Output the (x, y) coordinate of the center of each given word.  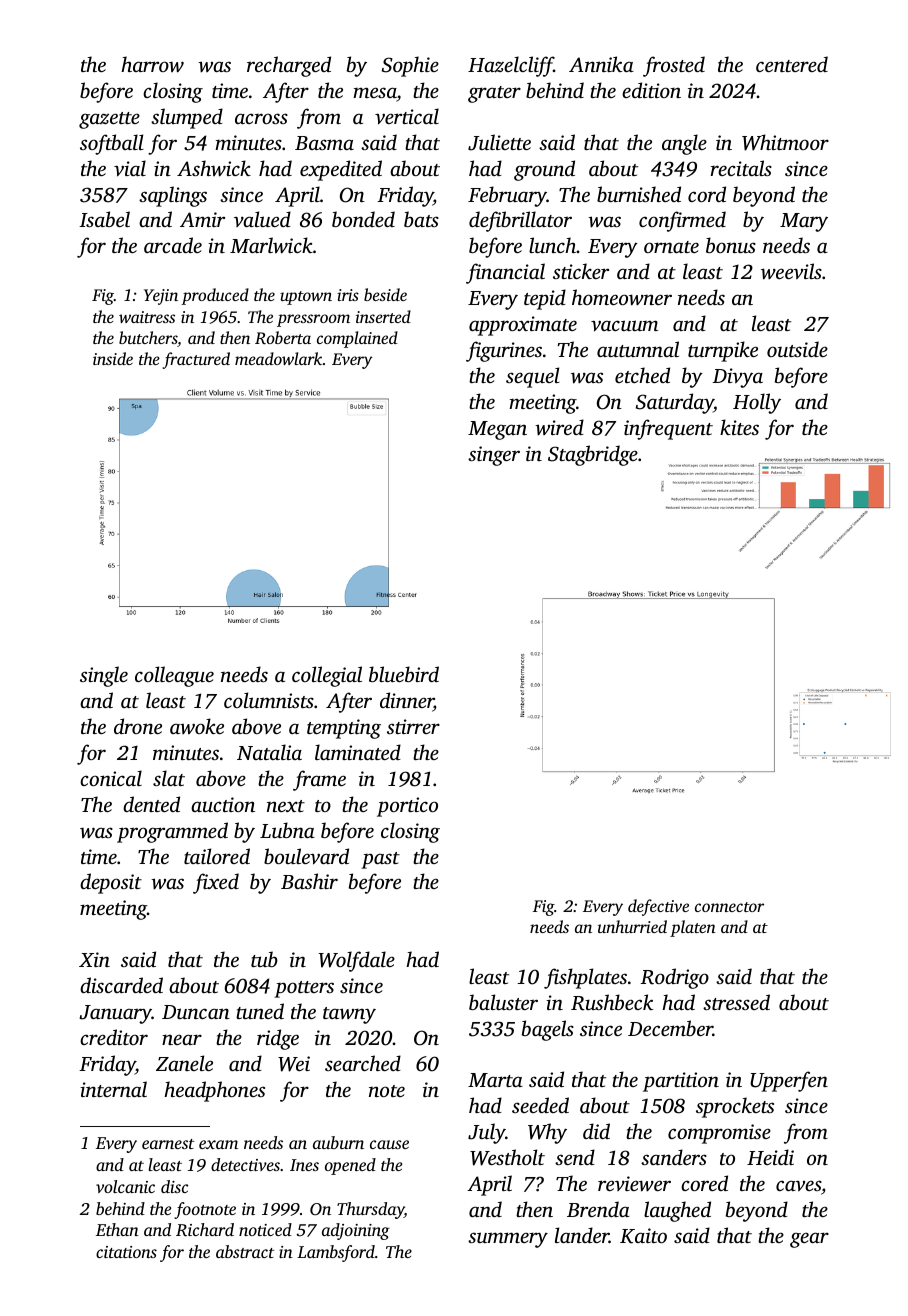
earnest (168, 1144)
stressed (736, 1002)
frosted (674, 66)
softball (112, 144)
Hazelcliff (511, 66)
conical (111, 778)
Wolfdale (357, 961)
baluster (503, 1002)
